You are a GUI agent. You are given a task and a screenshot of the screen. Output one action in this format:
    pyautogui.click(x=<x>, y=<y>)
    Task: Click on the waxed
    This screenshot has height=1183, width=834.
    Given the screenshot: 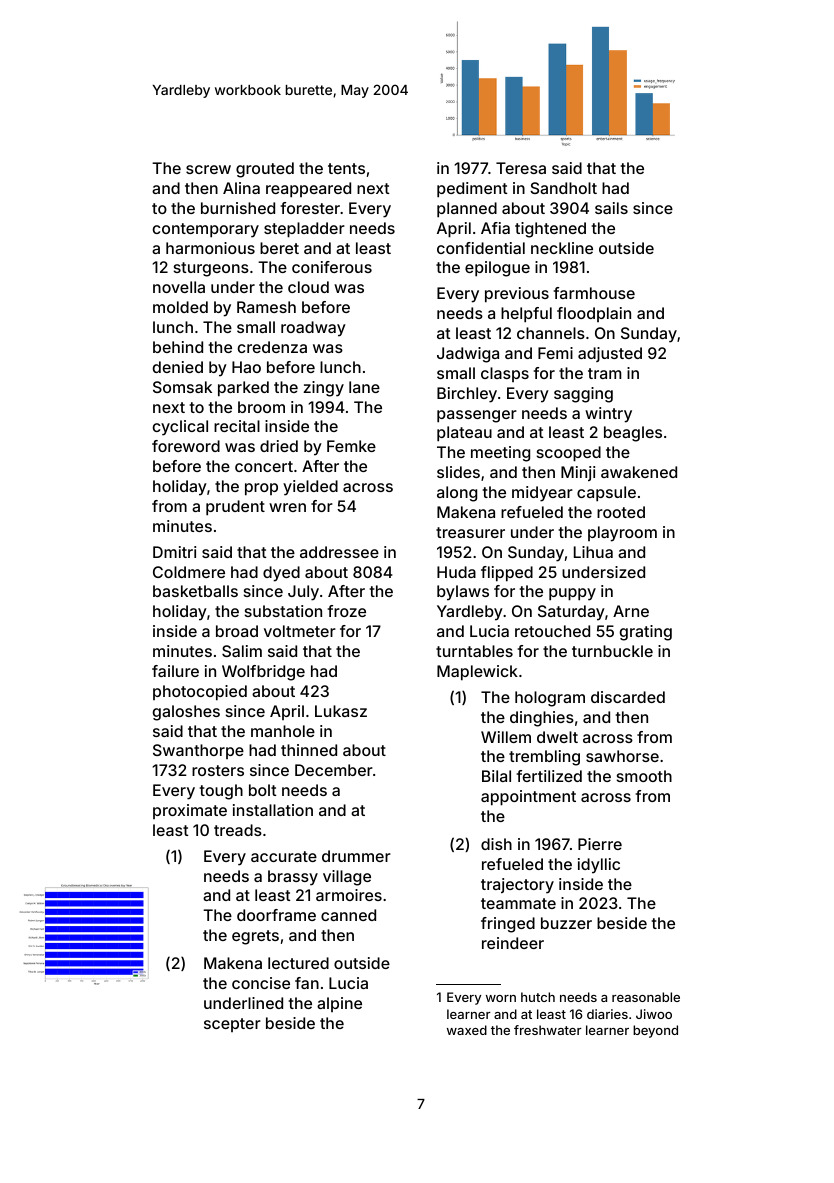 What is the action you would take?
    pyautogui.click(x=467, y=1030)
